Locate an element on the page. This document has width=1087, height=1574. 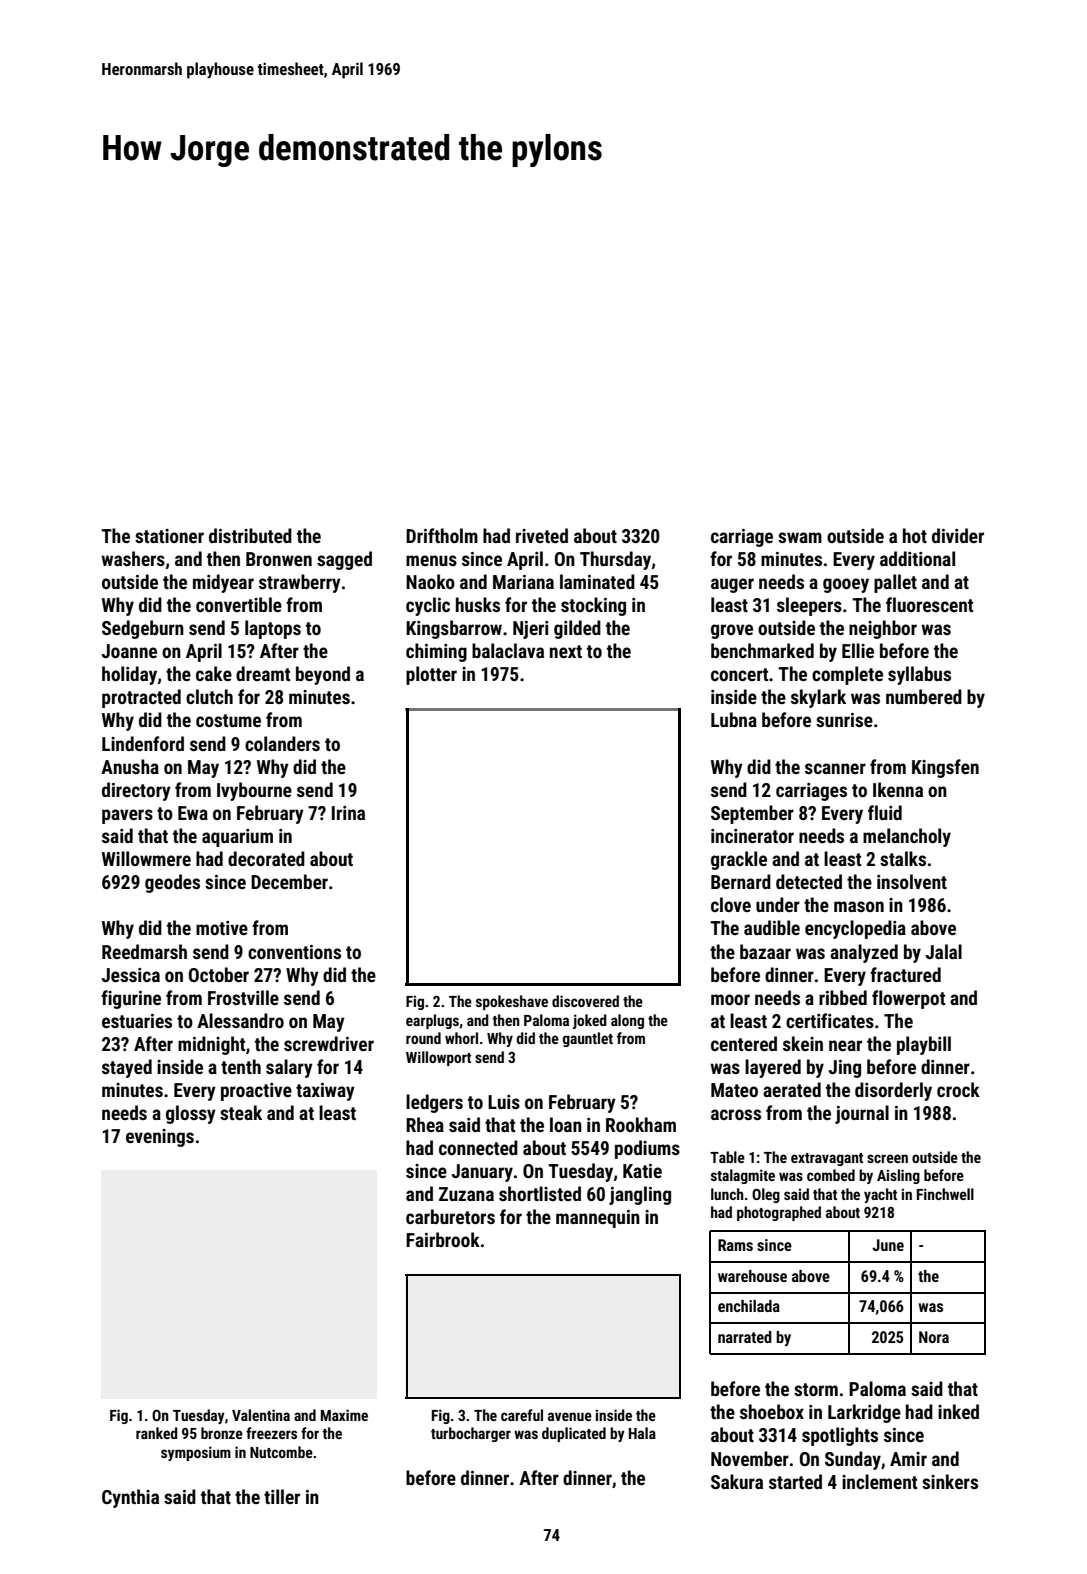
Naoko is located at coordinates (430, 581).
